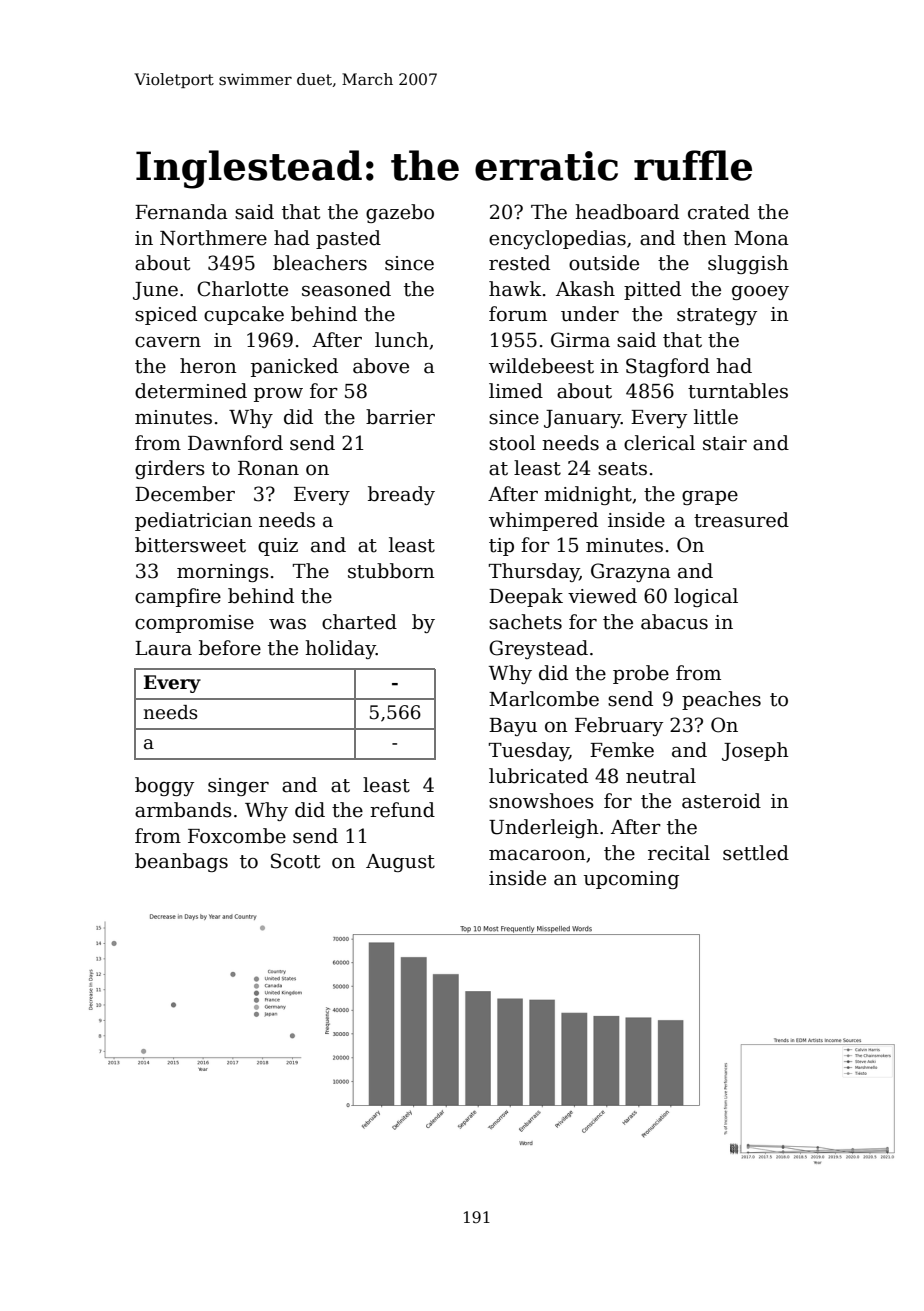  What do you see at coordinates (741, 520) in the page?
I see `treasured` at bounding box center [741, 520].
